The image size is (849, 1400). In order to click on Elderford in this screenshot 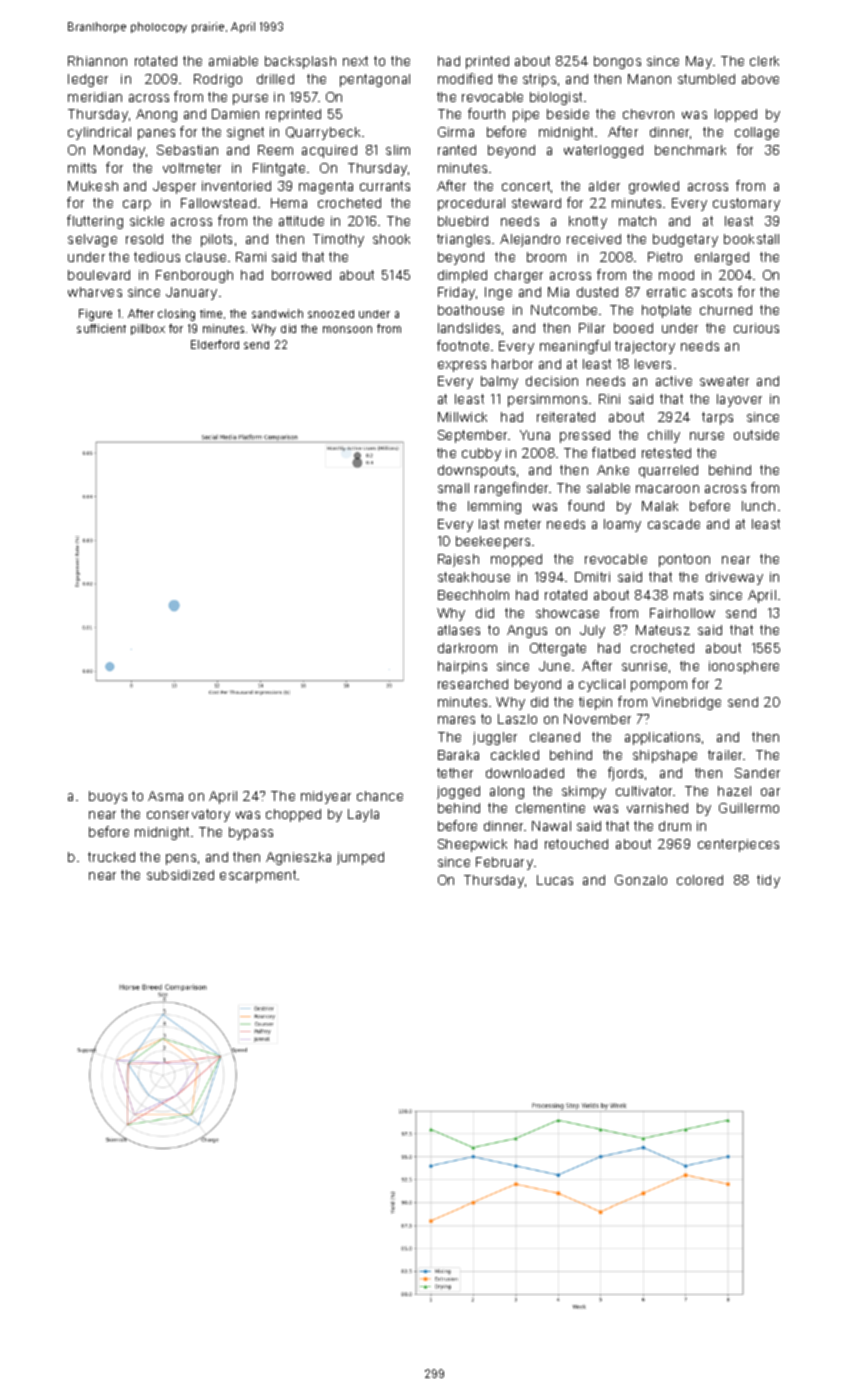, I will do `click(215, 344)`.
